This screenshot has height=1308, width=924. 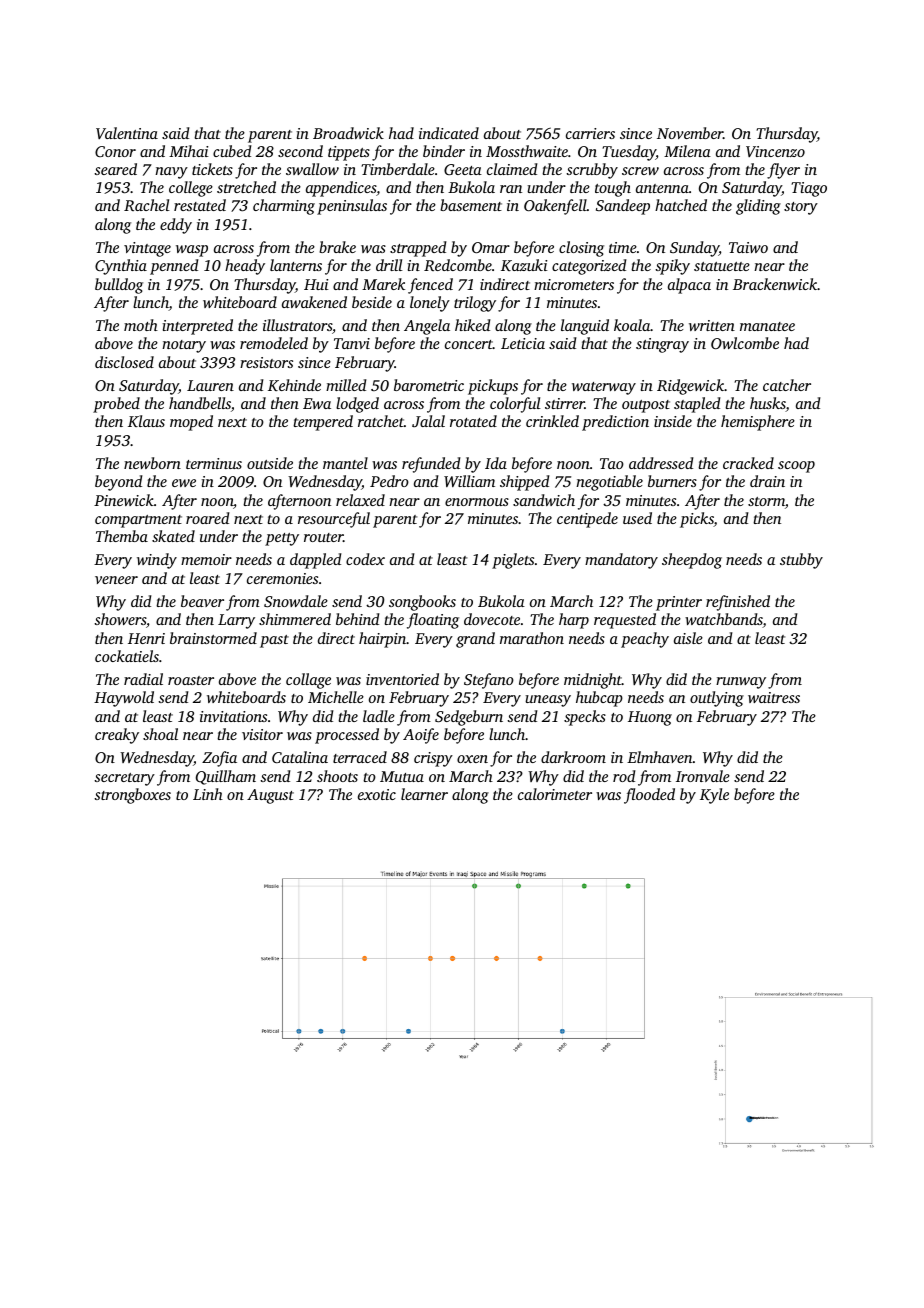 I want to click on beyond, so click(x=119, y=483).
